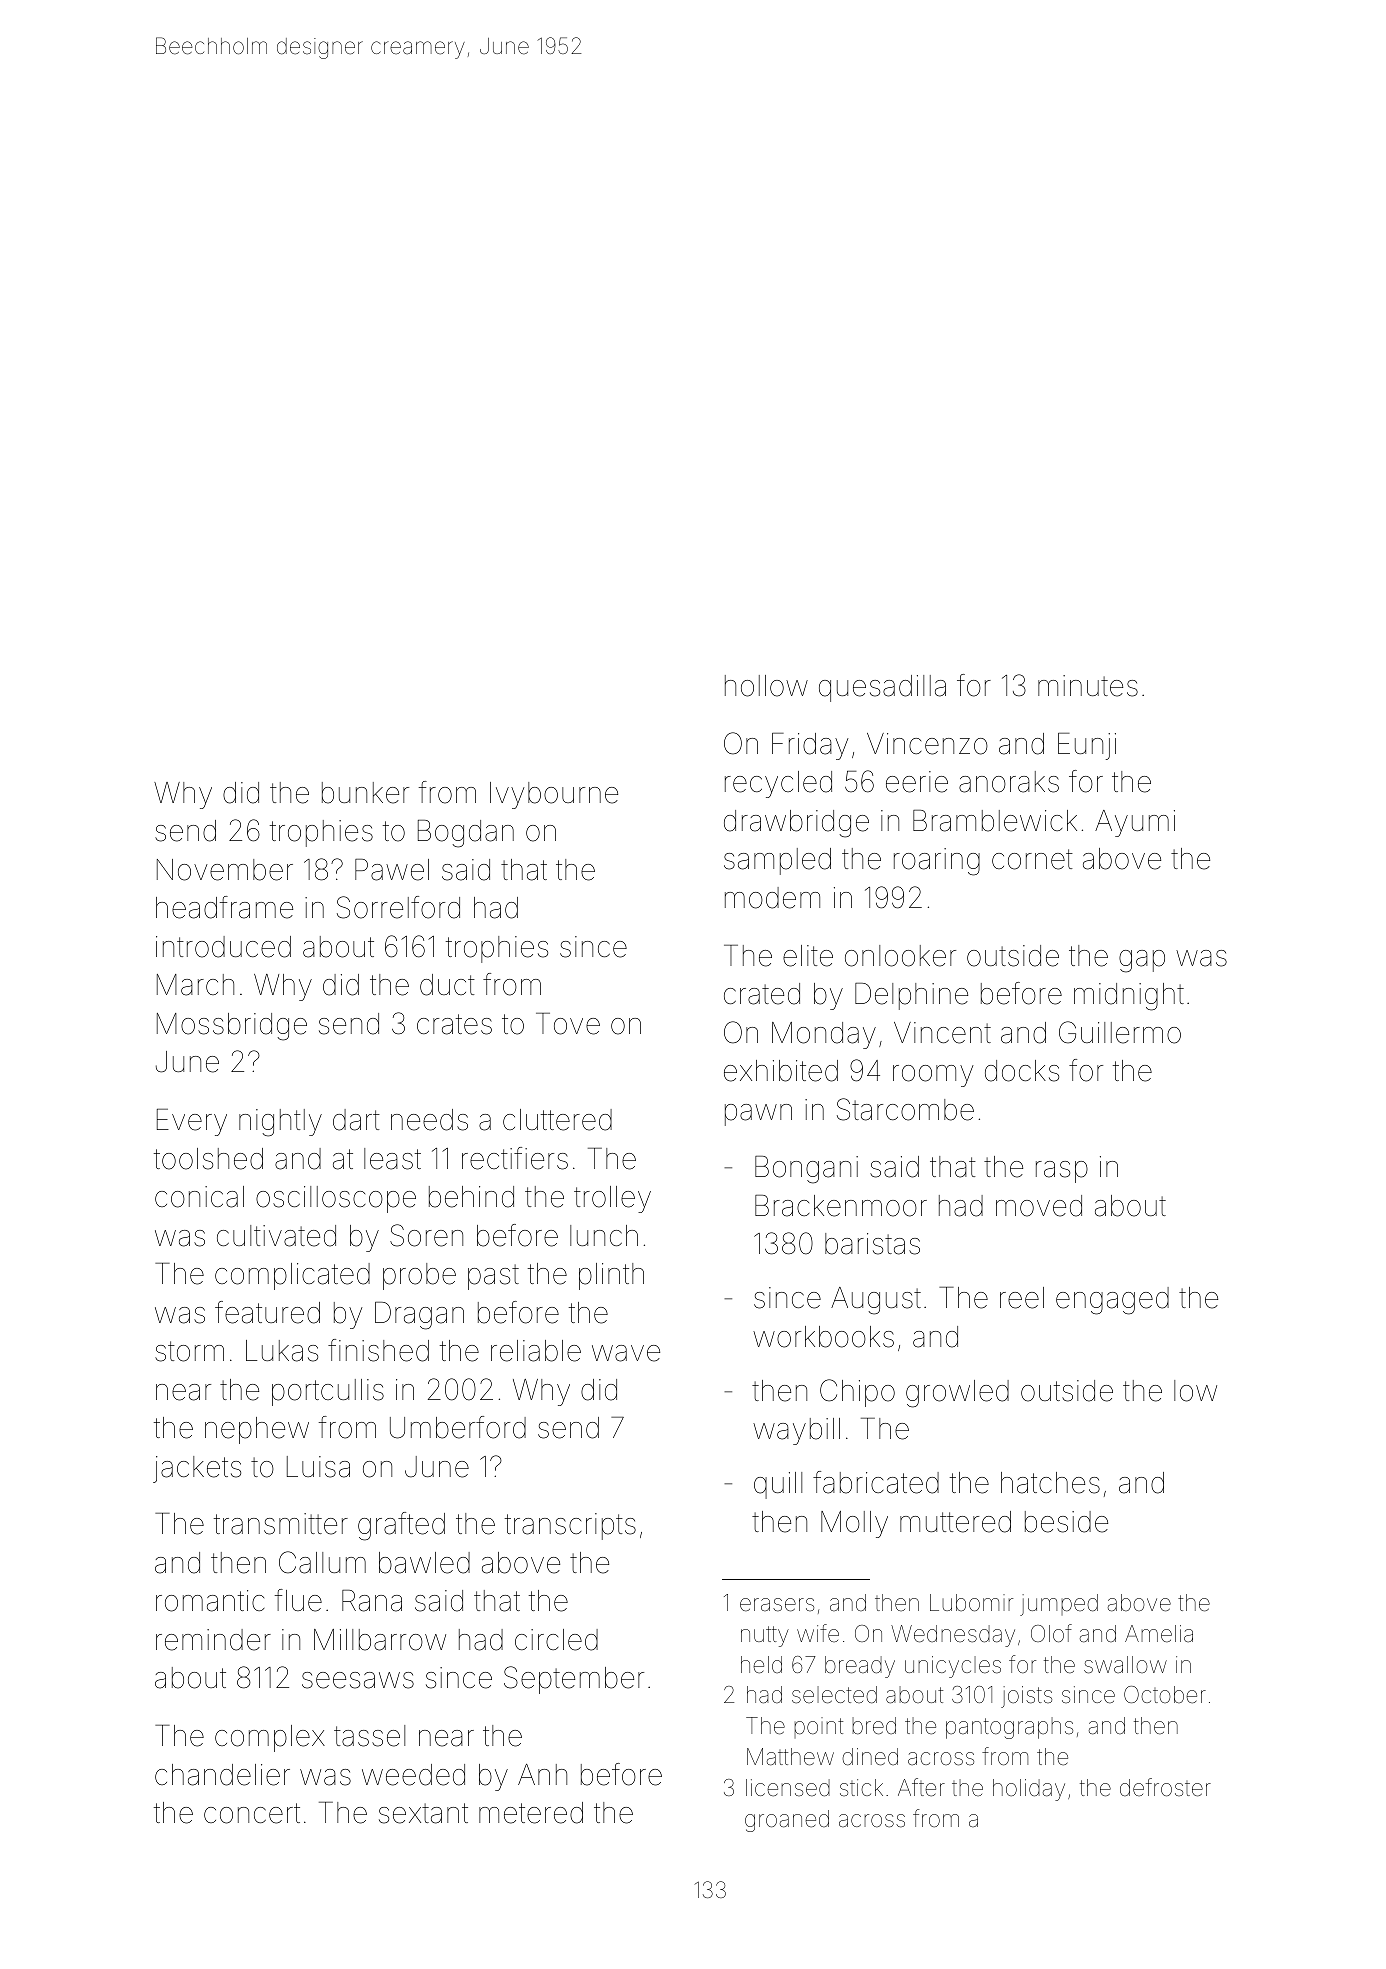 Image resolution: width=1386 pixels, height=1969 pixels. I want to click on minutes, so click(1088, 686).
